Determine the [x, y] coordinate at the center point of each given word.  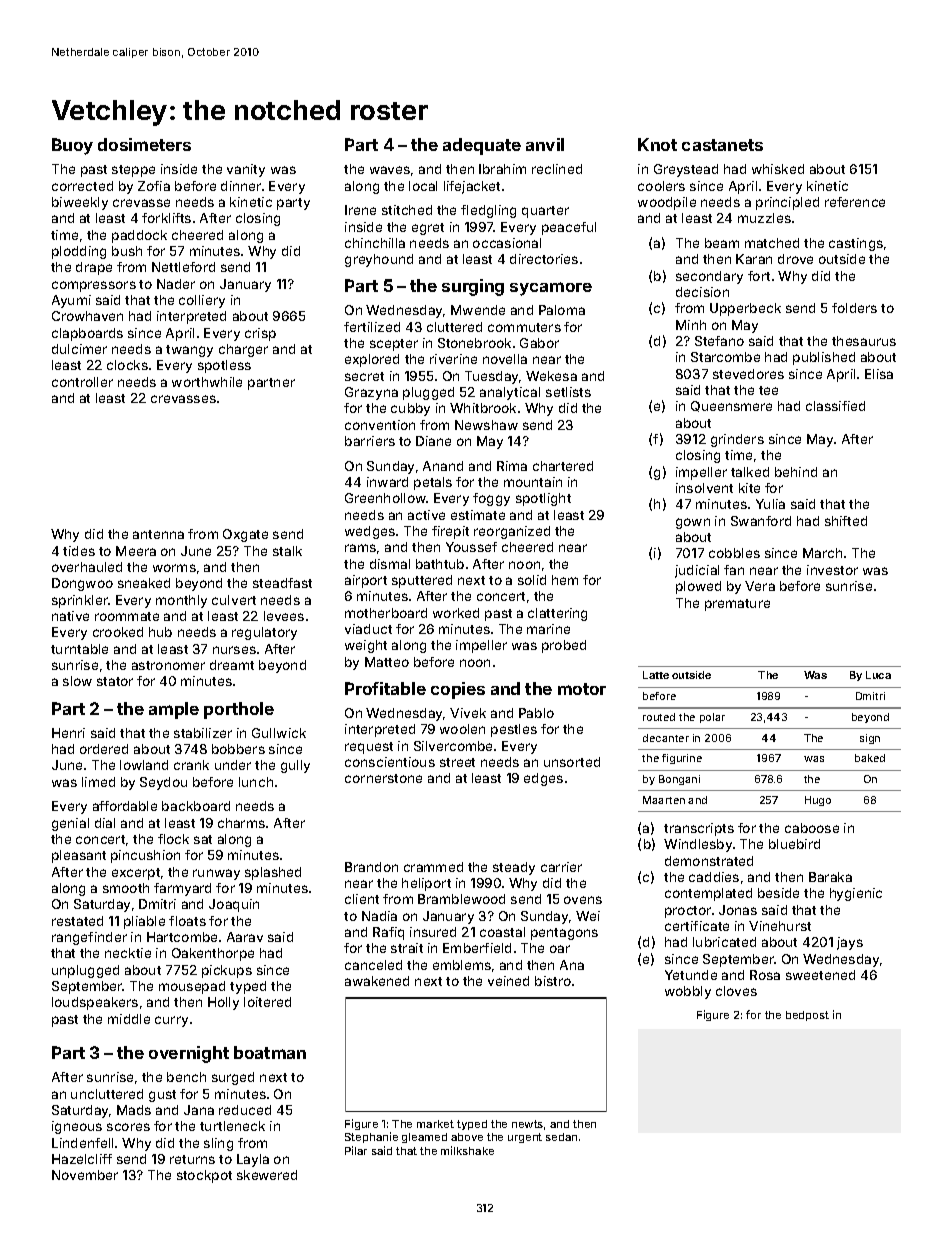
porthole [239, 710]
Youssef [471, 547]
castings [856, 244]
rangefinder [89, 938]
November [85, 1175]
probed [564, 646]
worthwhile [207, 382]
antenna [158, 534]
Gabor [539, 343]
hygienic [856, 894]
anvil [545, 144]
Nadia [379, 916]
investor [832, 570]
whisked [778, 169]
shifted [846, 521]
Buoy [72, 146]
